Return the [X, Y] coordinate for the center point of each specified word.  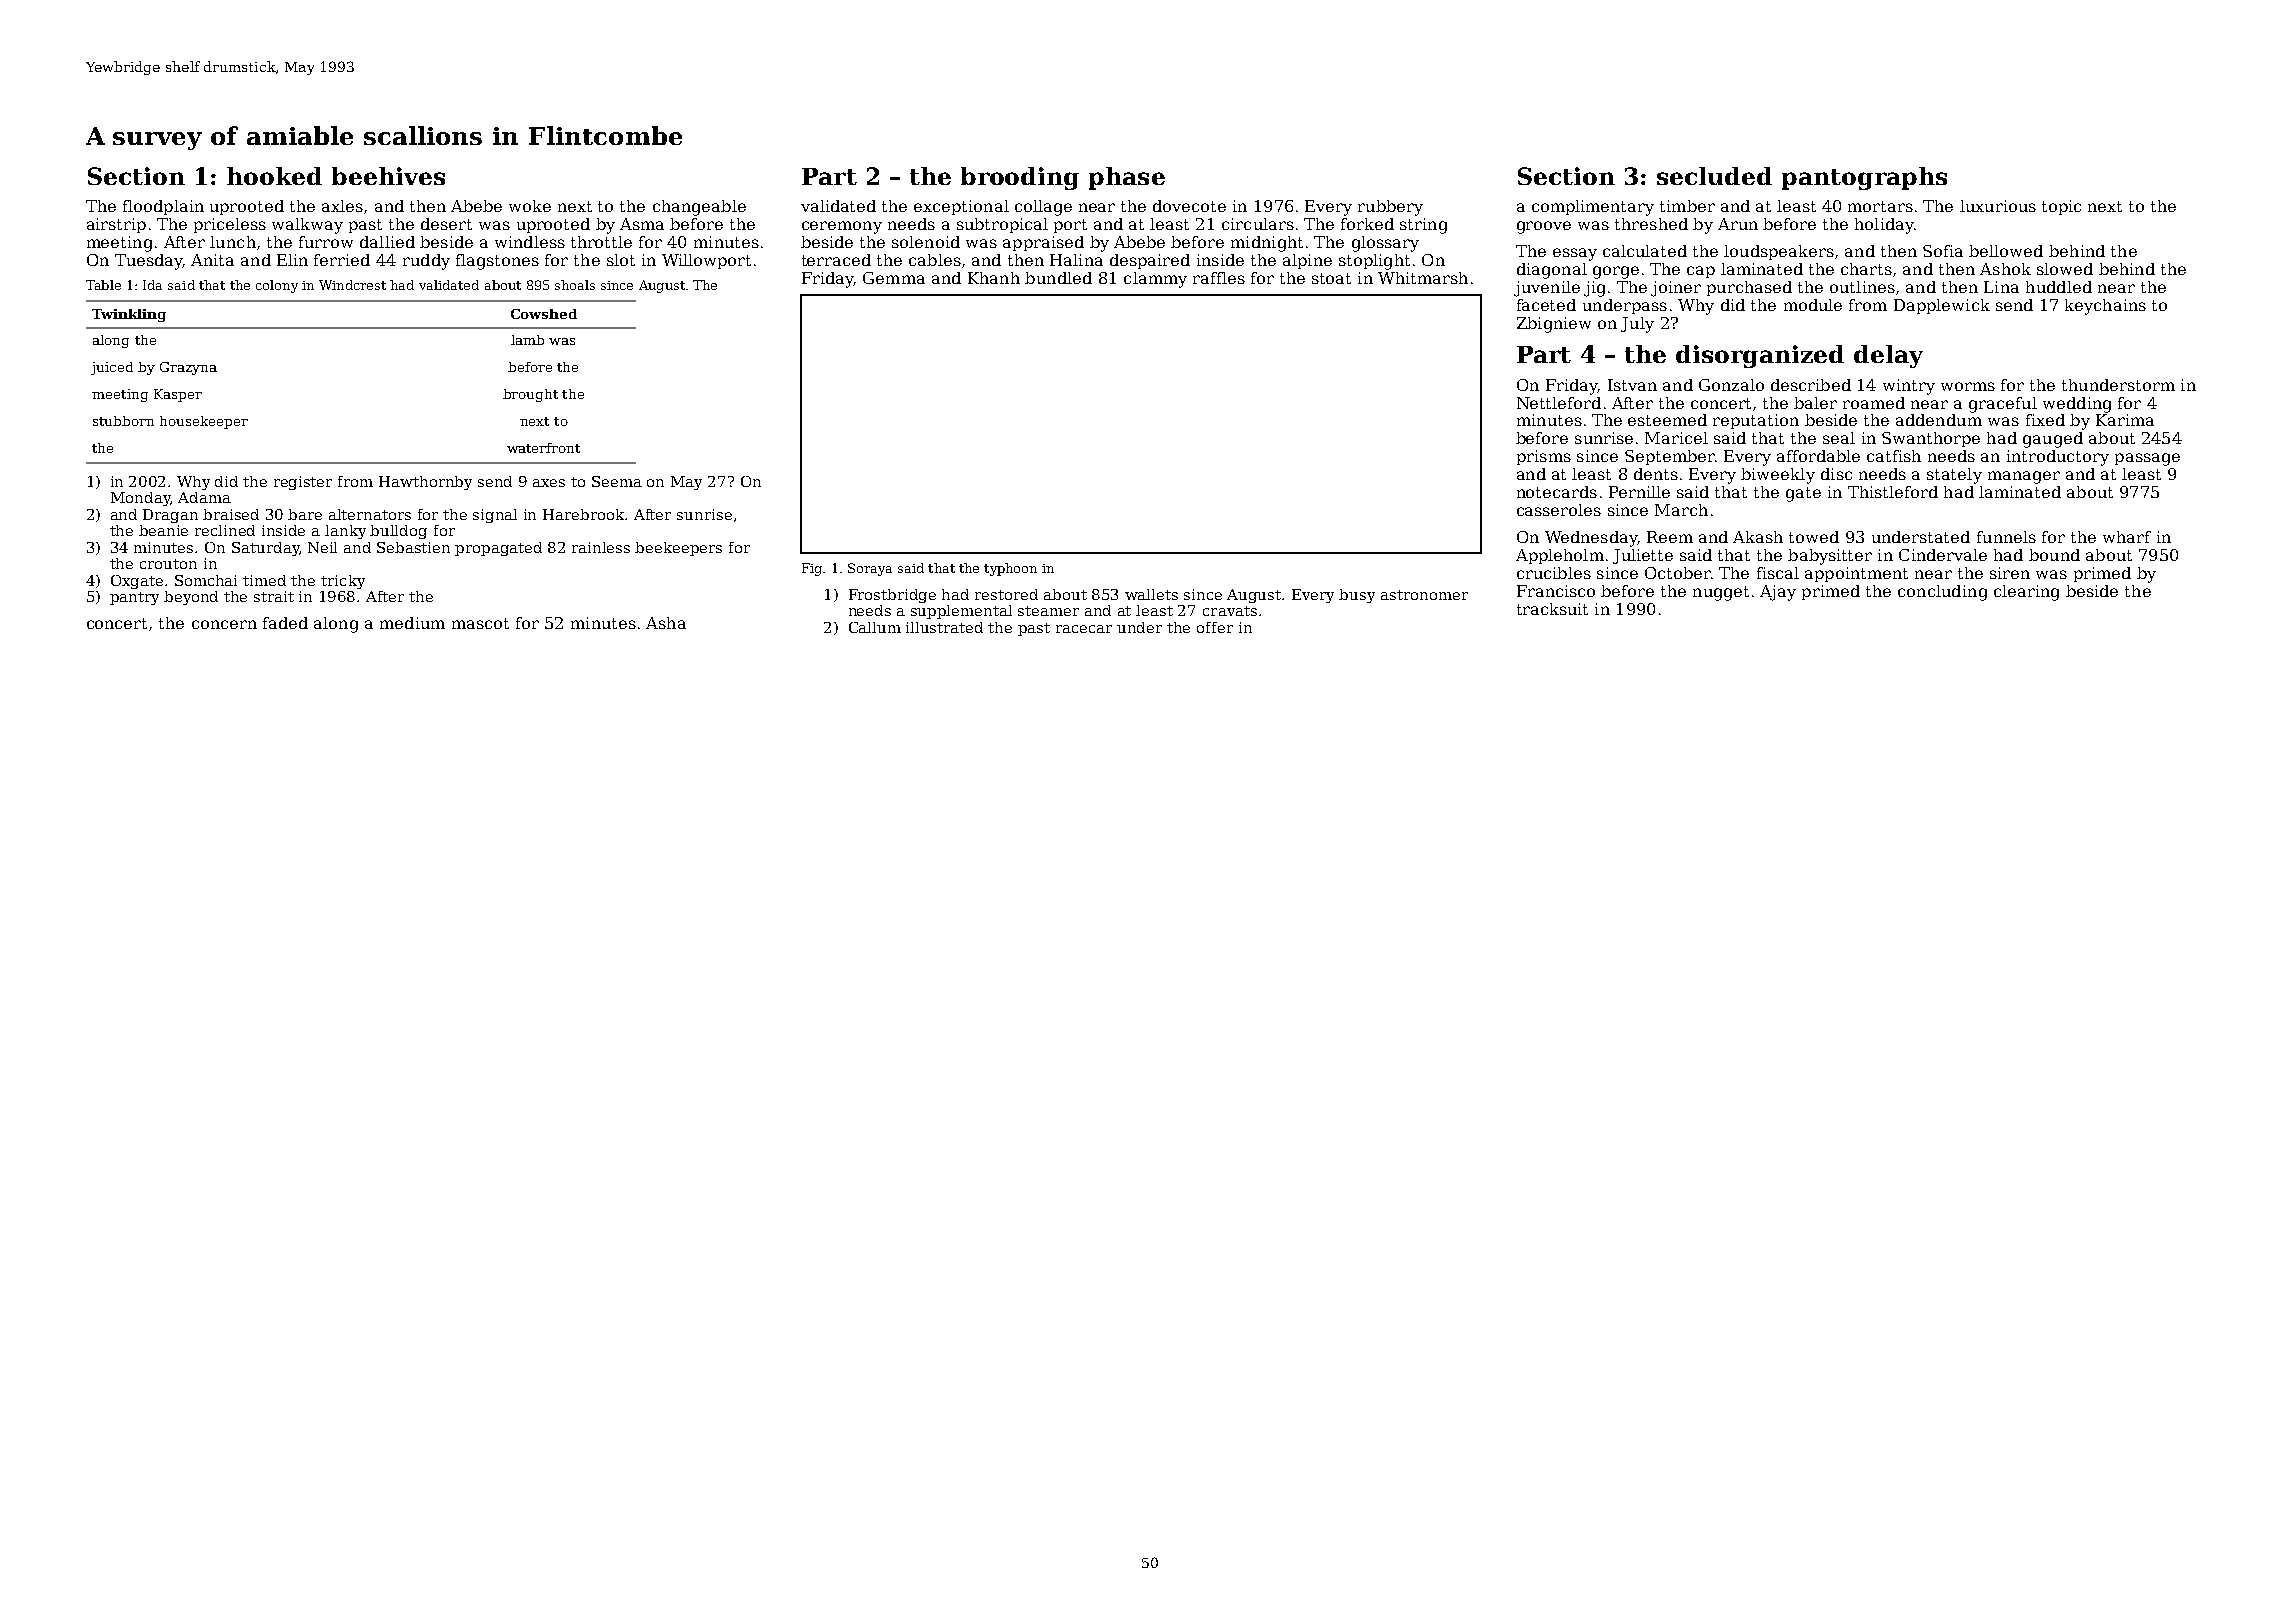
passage [2147, 459]
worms [1968, 386]
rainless [601, 547]
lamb [527, 340]
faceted [1546, 305]
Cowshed [544, 314]
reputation [1756, 421]
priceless [230, 225]
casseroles [1559, 510]
